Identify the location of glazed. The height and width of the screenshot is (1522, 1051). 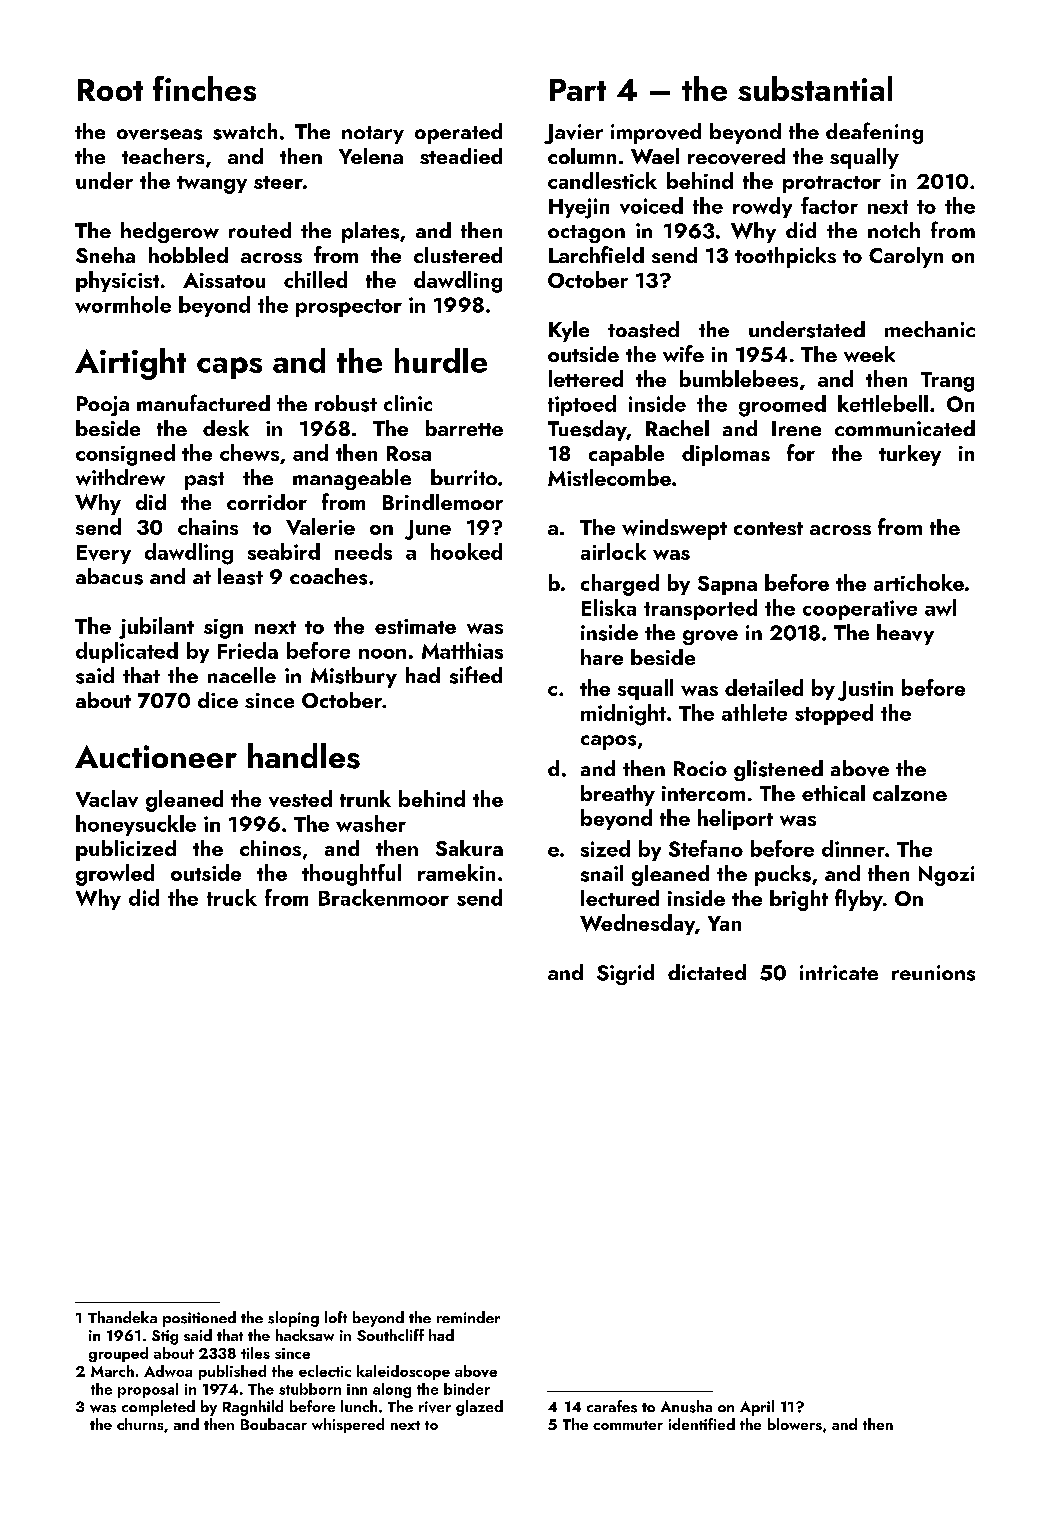
(479, 1408).
